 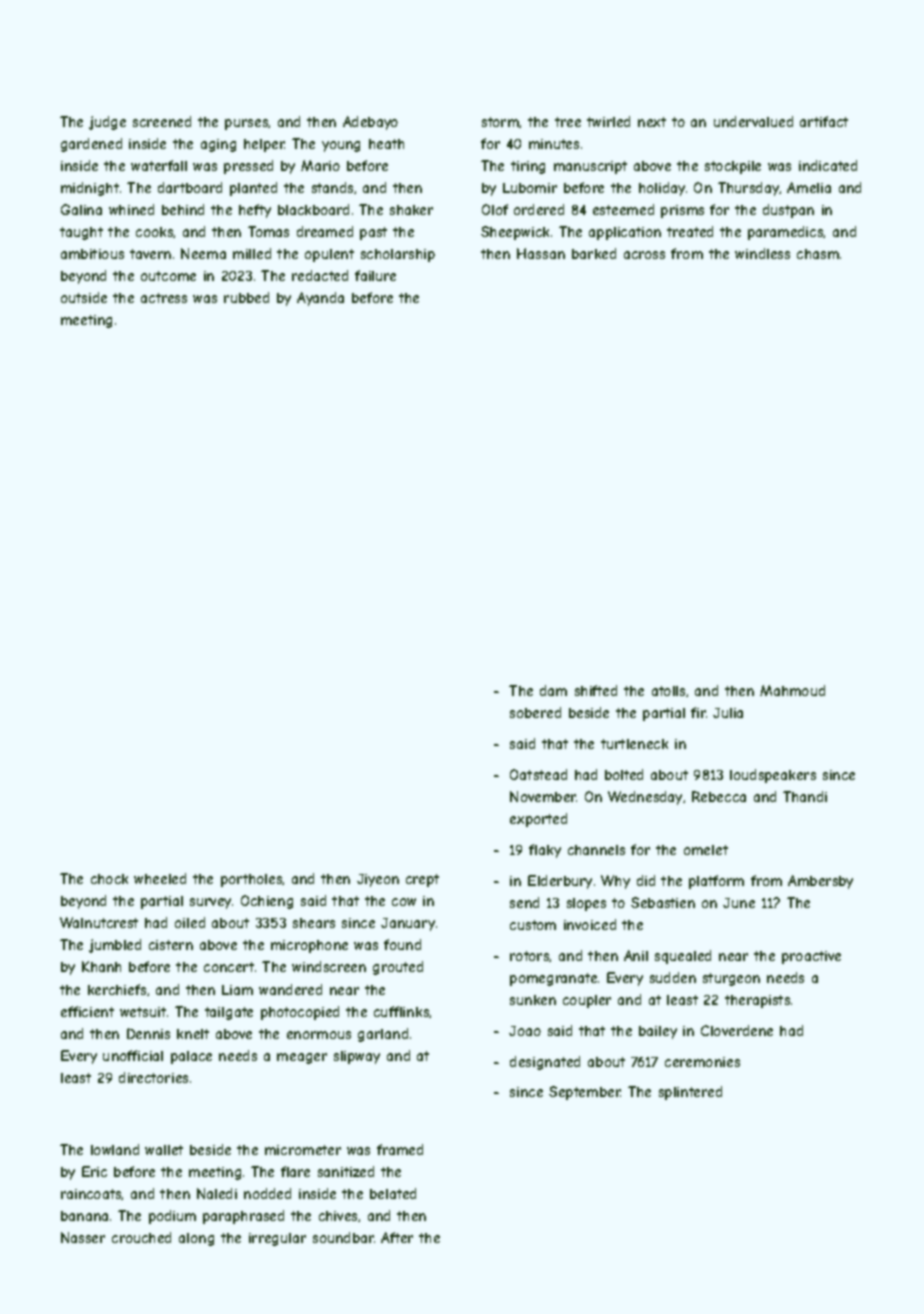 I want to click on judge, so click(x=107, y=123).
